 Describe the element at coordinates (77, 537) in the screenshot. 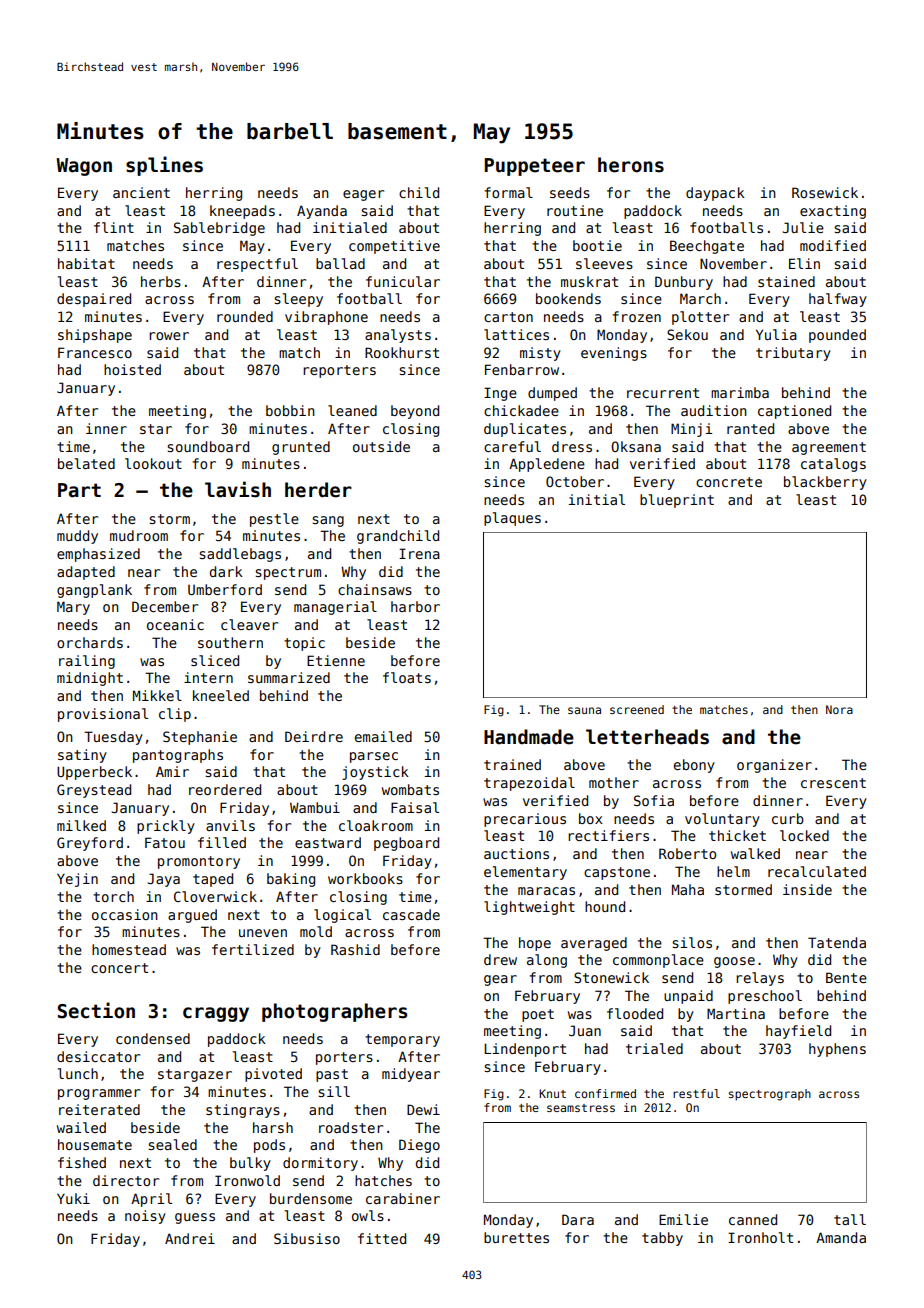

I see `muddy` at that location.
